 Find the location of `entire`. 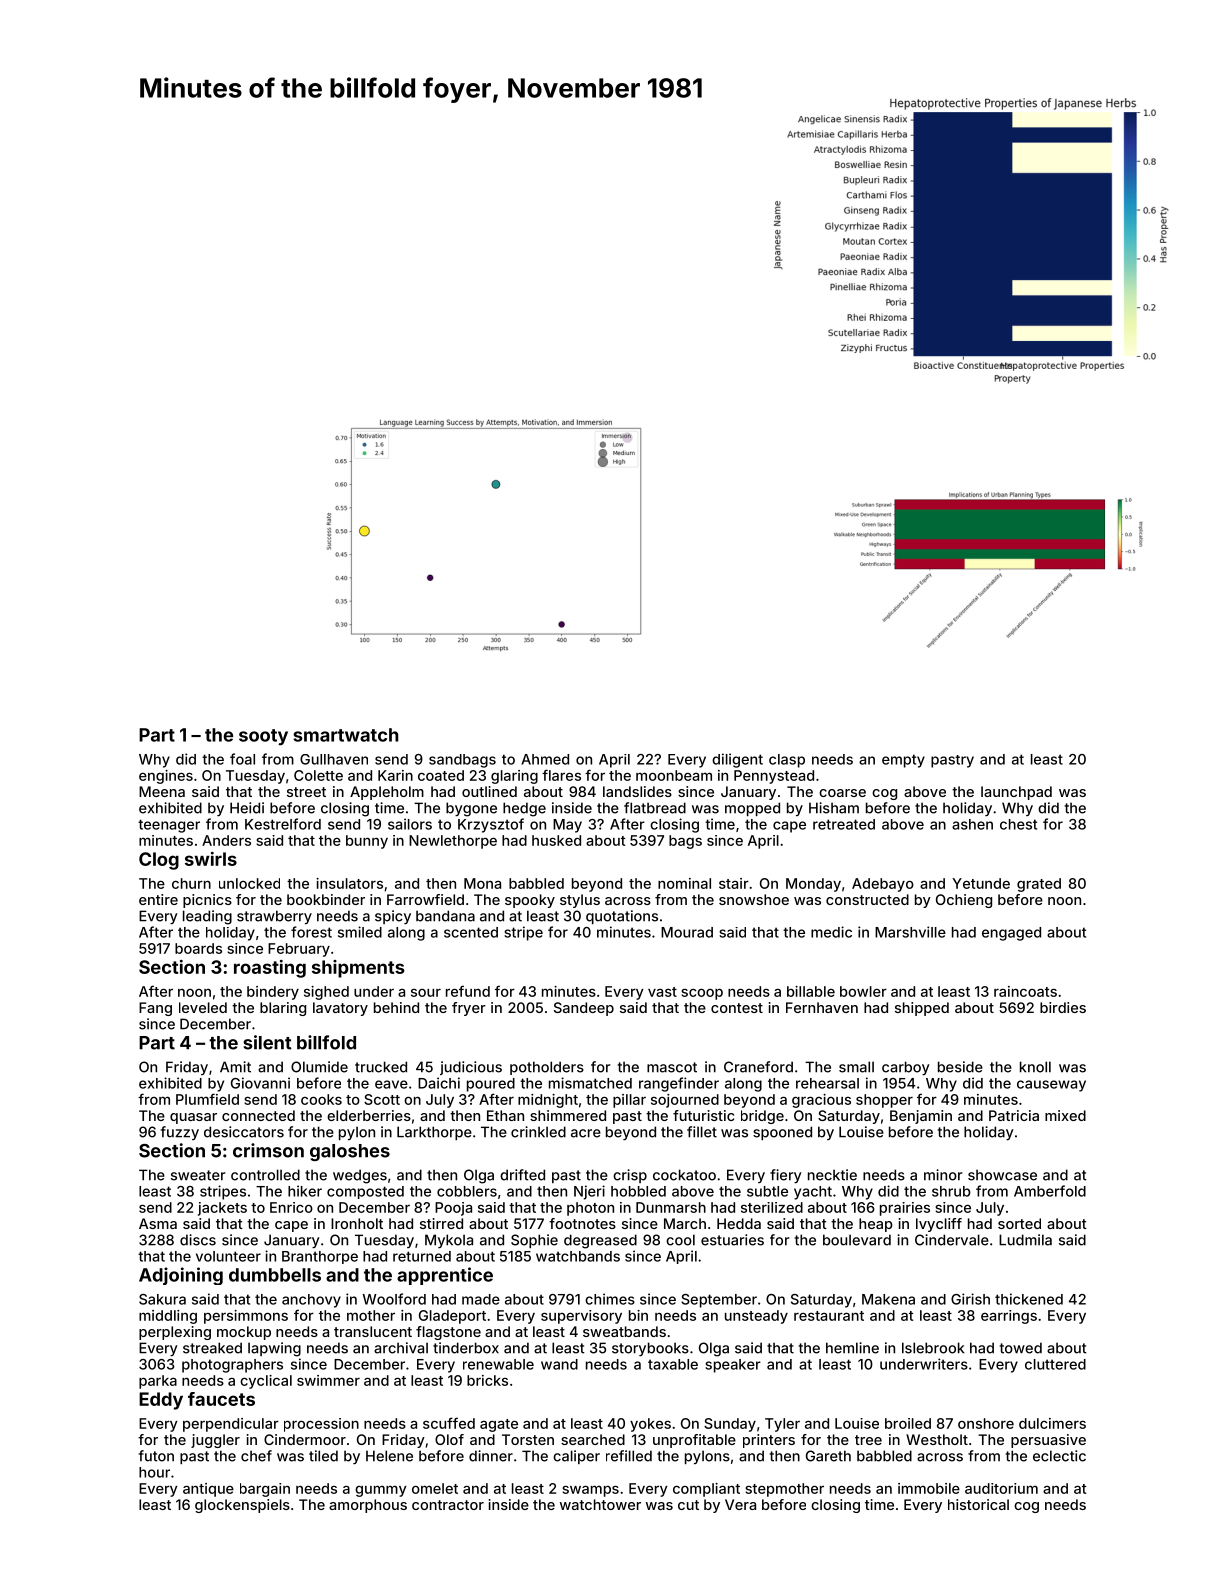

entire is located at coordinates (158, 899).
